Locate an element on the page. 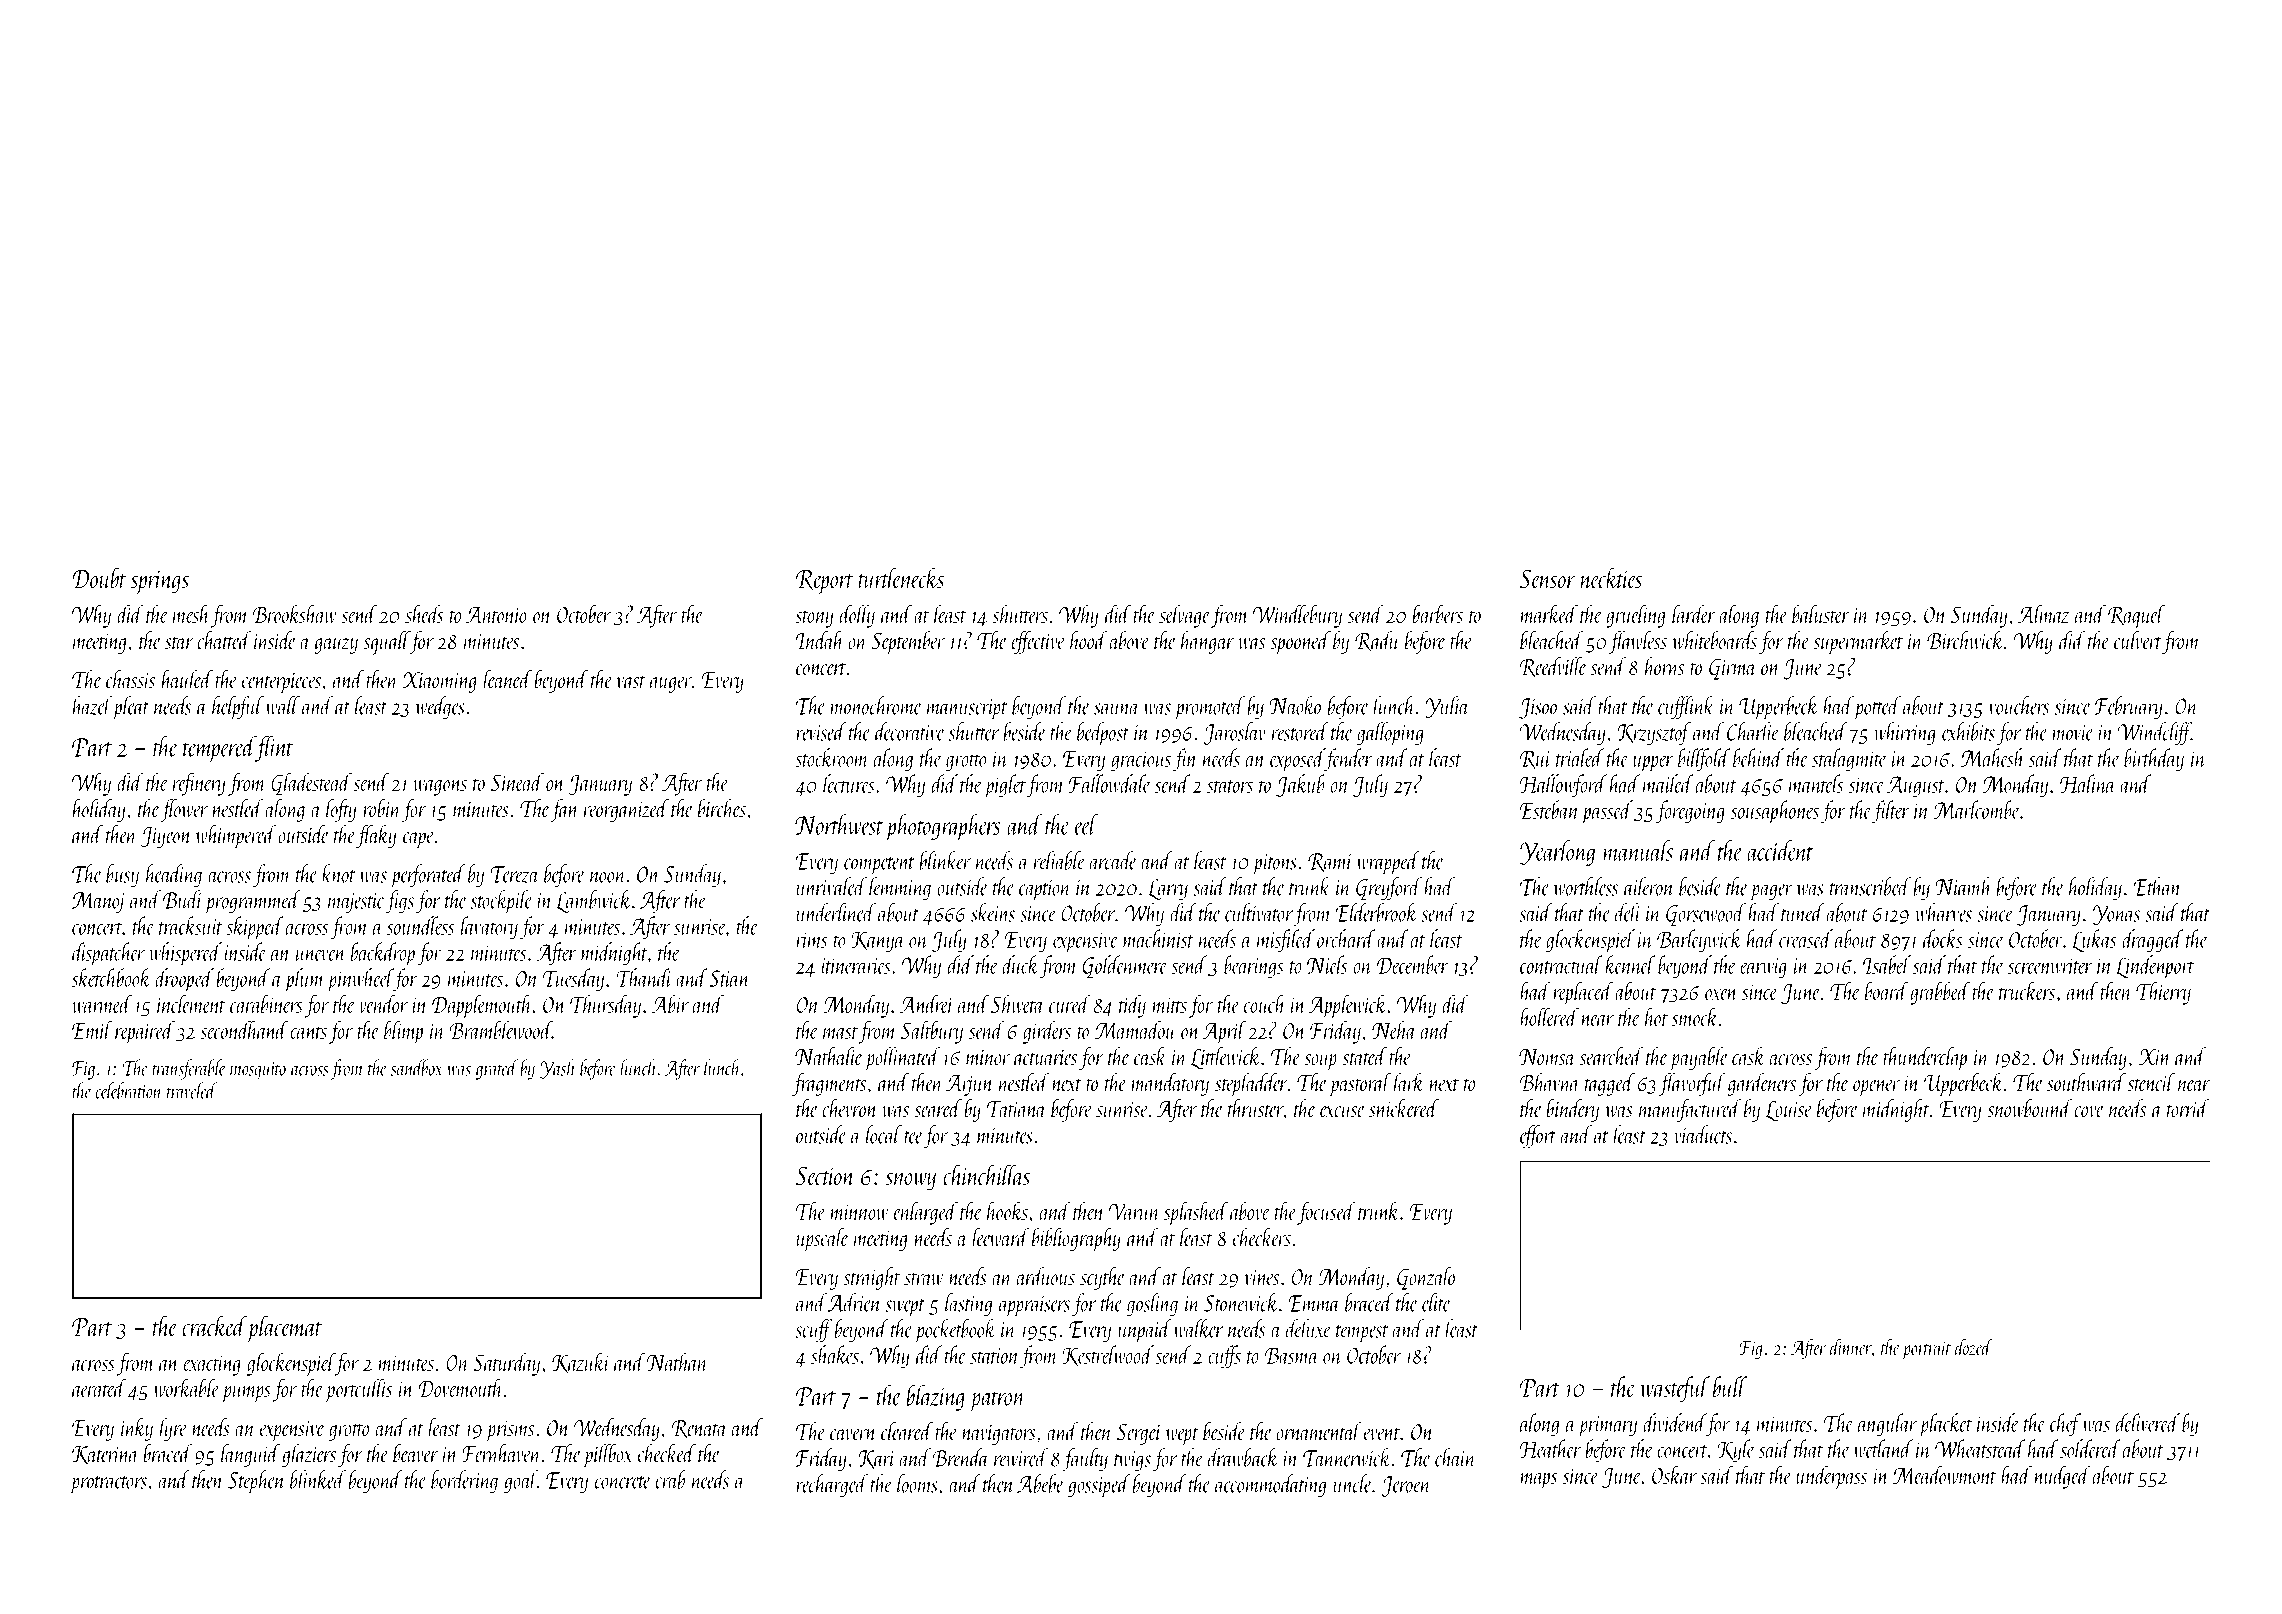 The height and width of the document is (1614, 2282). Stephen is located at coordinates (256, 1482).
